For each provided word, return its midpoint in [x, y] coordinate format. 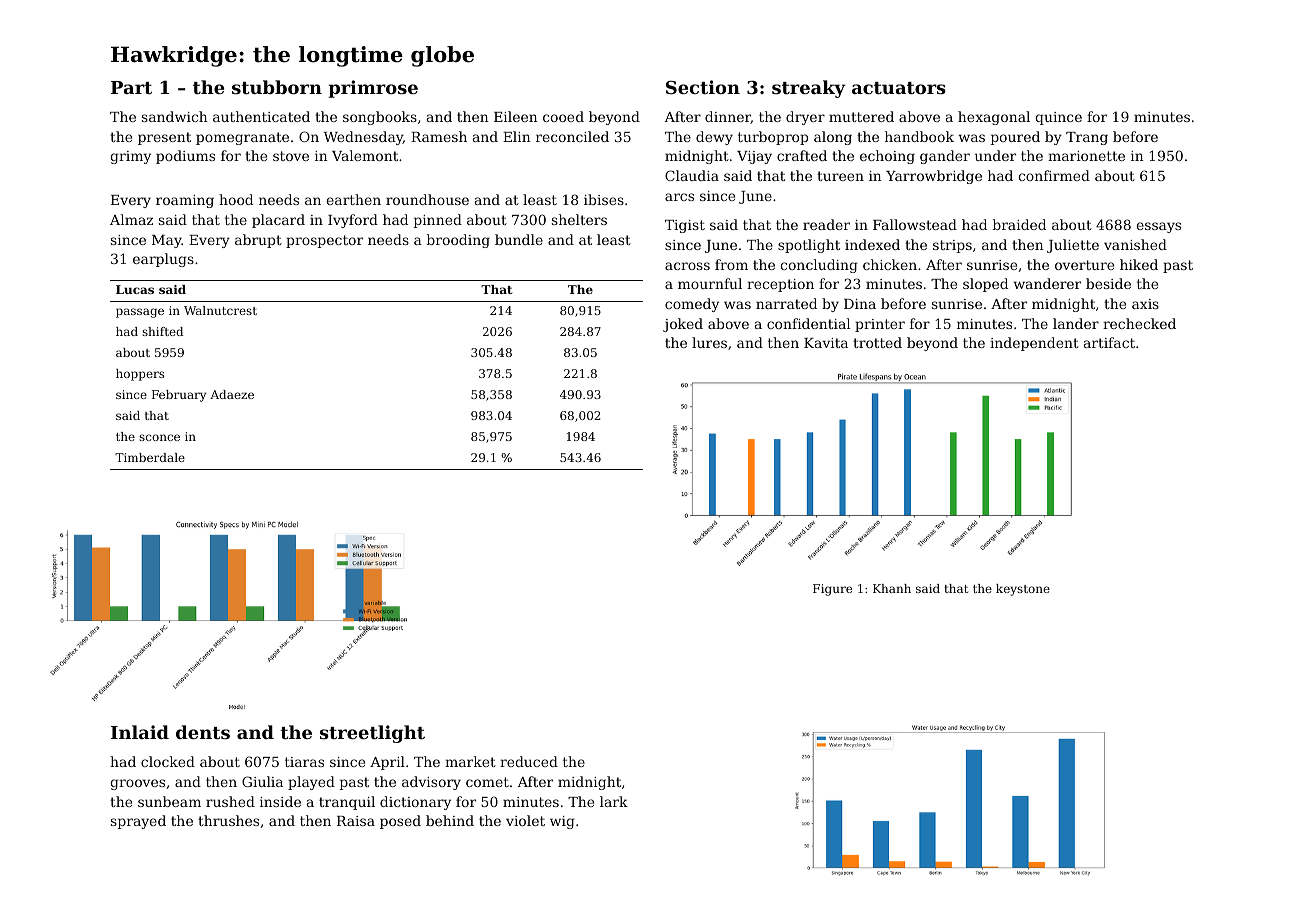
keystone [1023, 590]
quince [1058, 118]
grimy [130, 157]
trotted [877, 342]
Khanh [892, 588]
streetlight [372, 734]
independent [1034, 344]
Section [703, 87]
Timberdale [150, 457]
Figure [832, 590]
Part [131, 87]
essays [1158, 227]
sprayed [138, 822]
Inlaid [140, 732]
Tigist [685, 226]
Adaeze [232, 394]
